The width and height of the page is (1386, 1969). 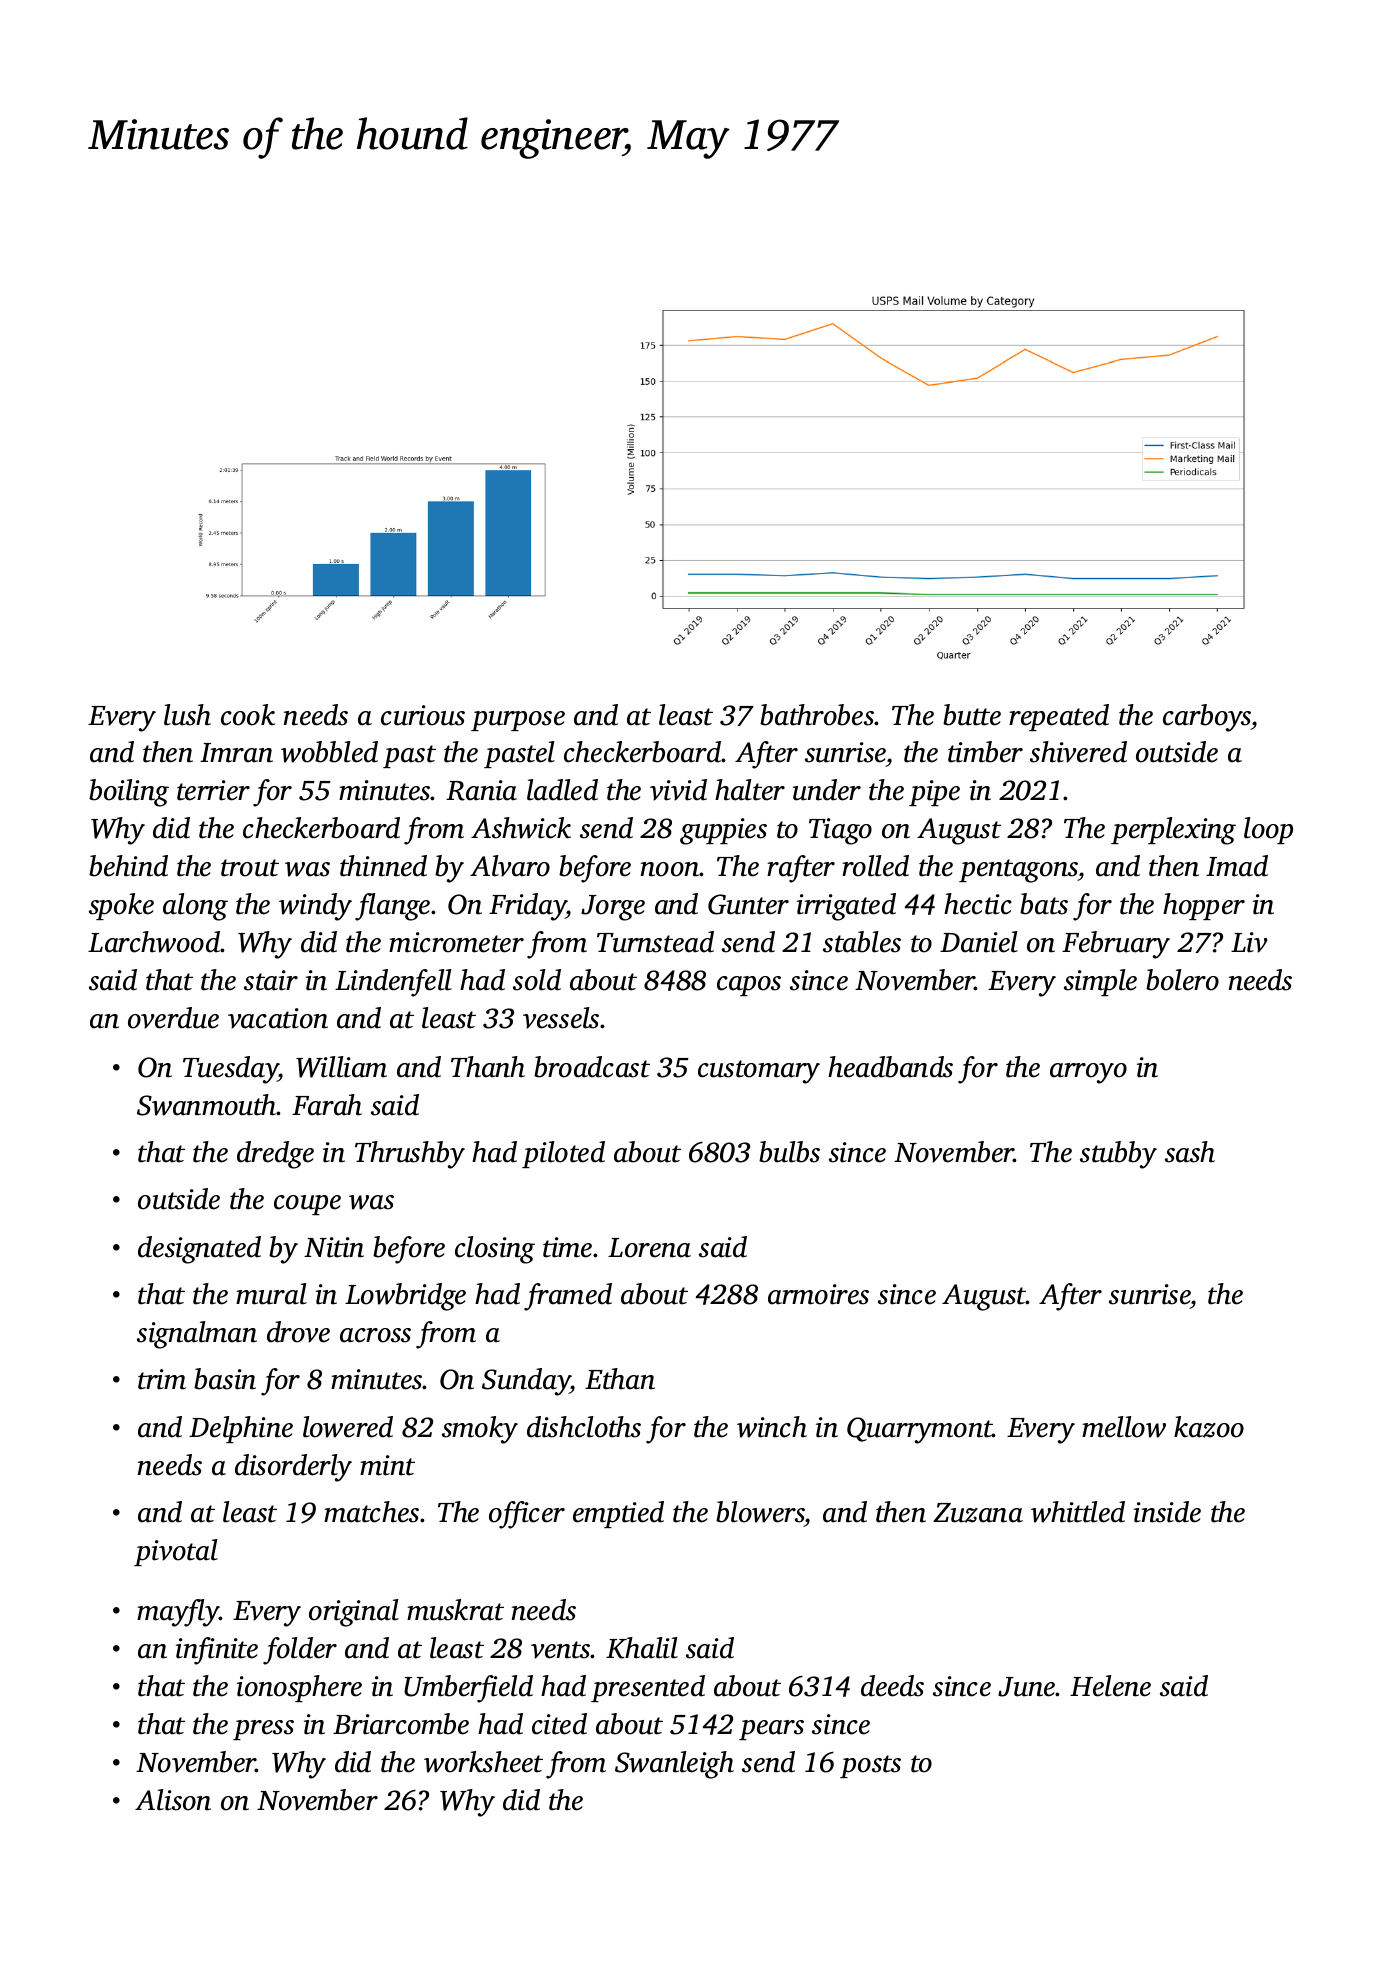 I want to click on ladled, so click(x=562, y=790).
